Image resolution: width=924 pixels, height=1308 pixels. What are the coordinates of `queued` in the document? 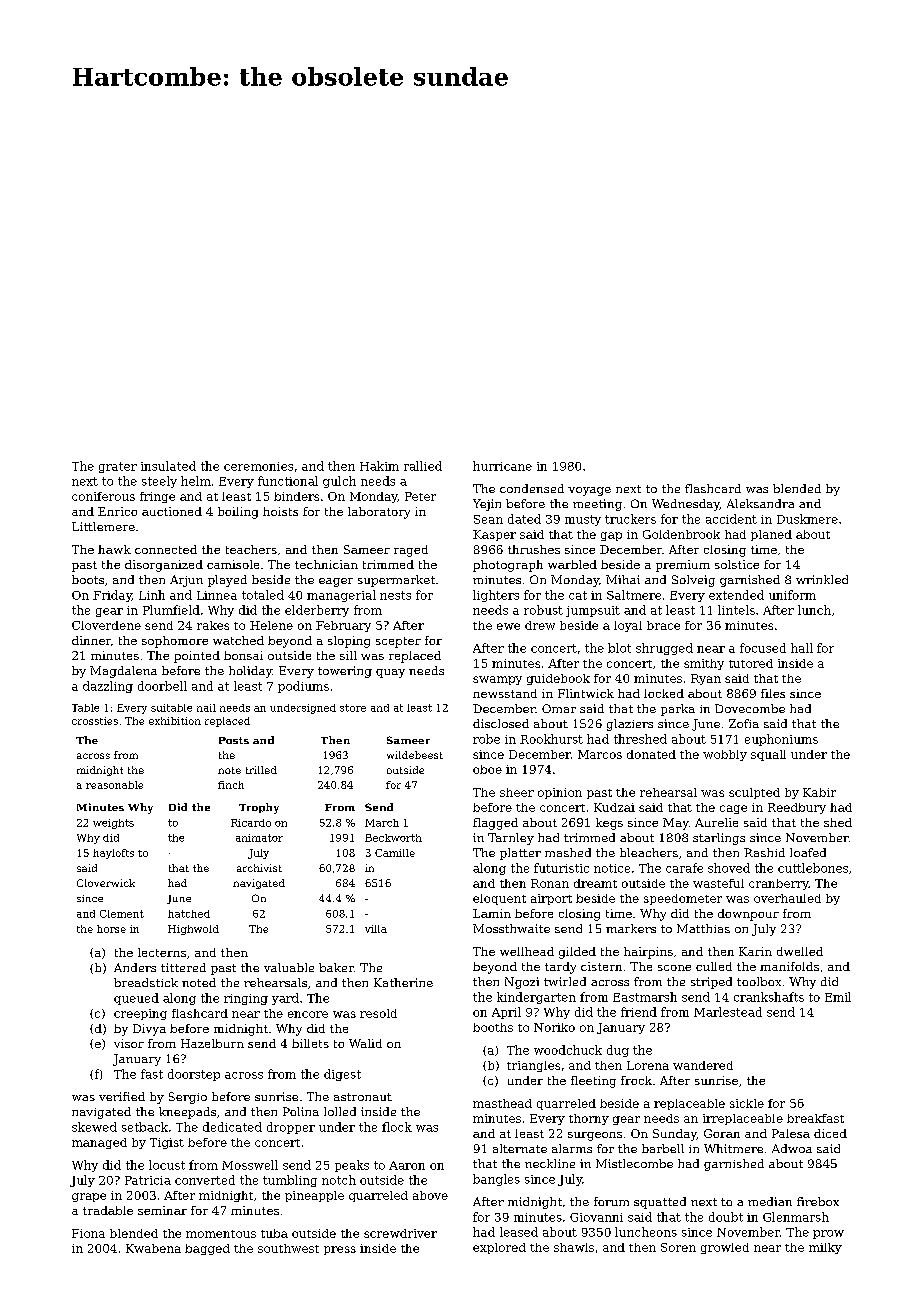 It's located at (136, 999).
